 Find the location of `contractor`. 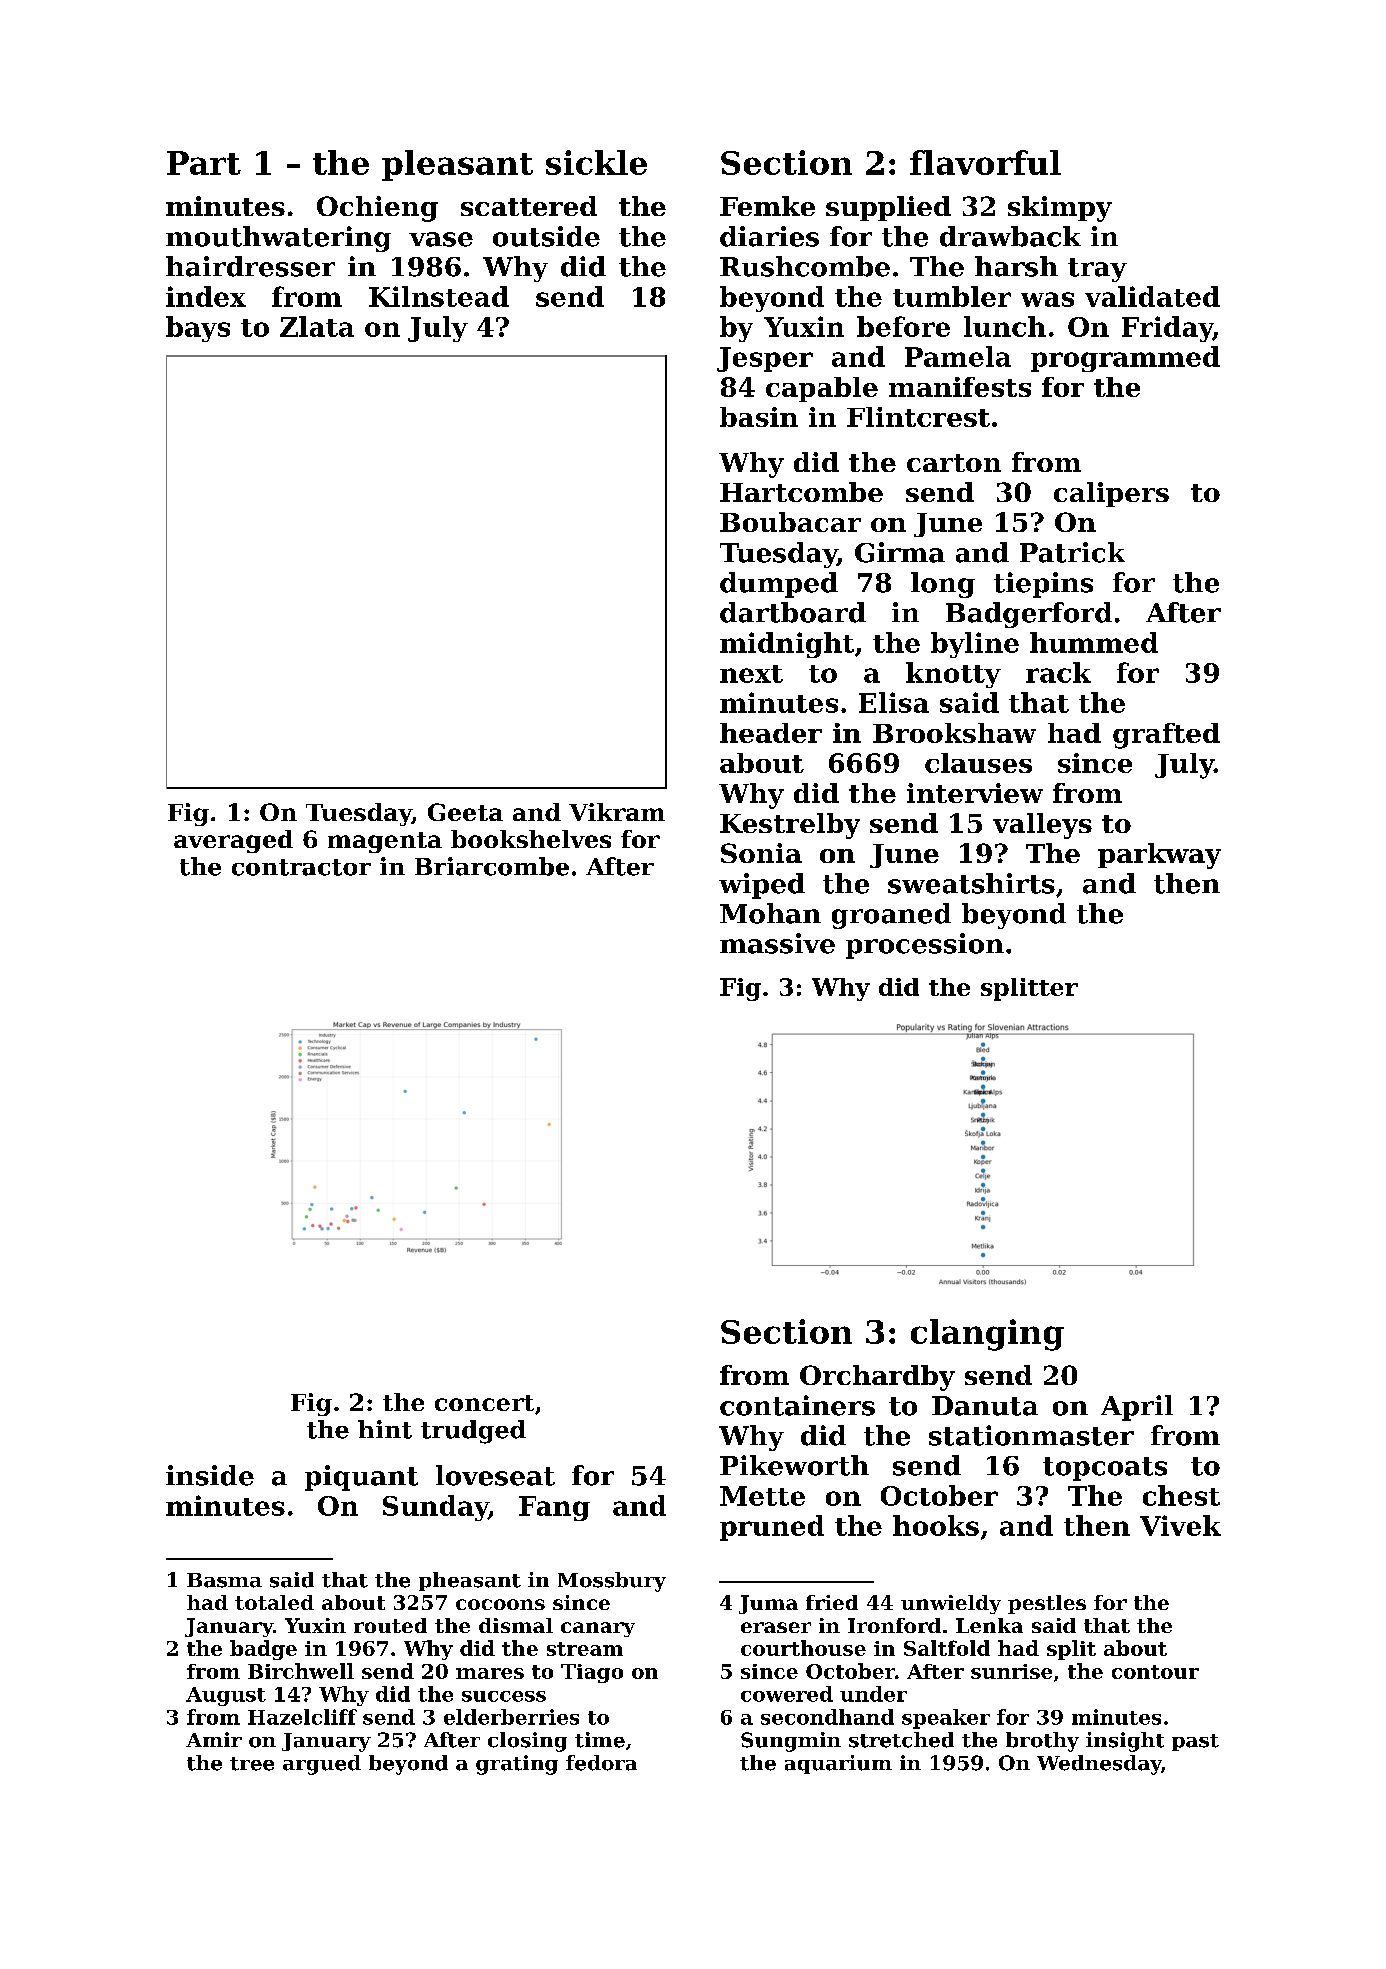

contractor is located at coordinates (301, 867).
